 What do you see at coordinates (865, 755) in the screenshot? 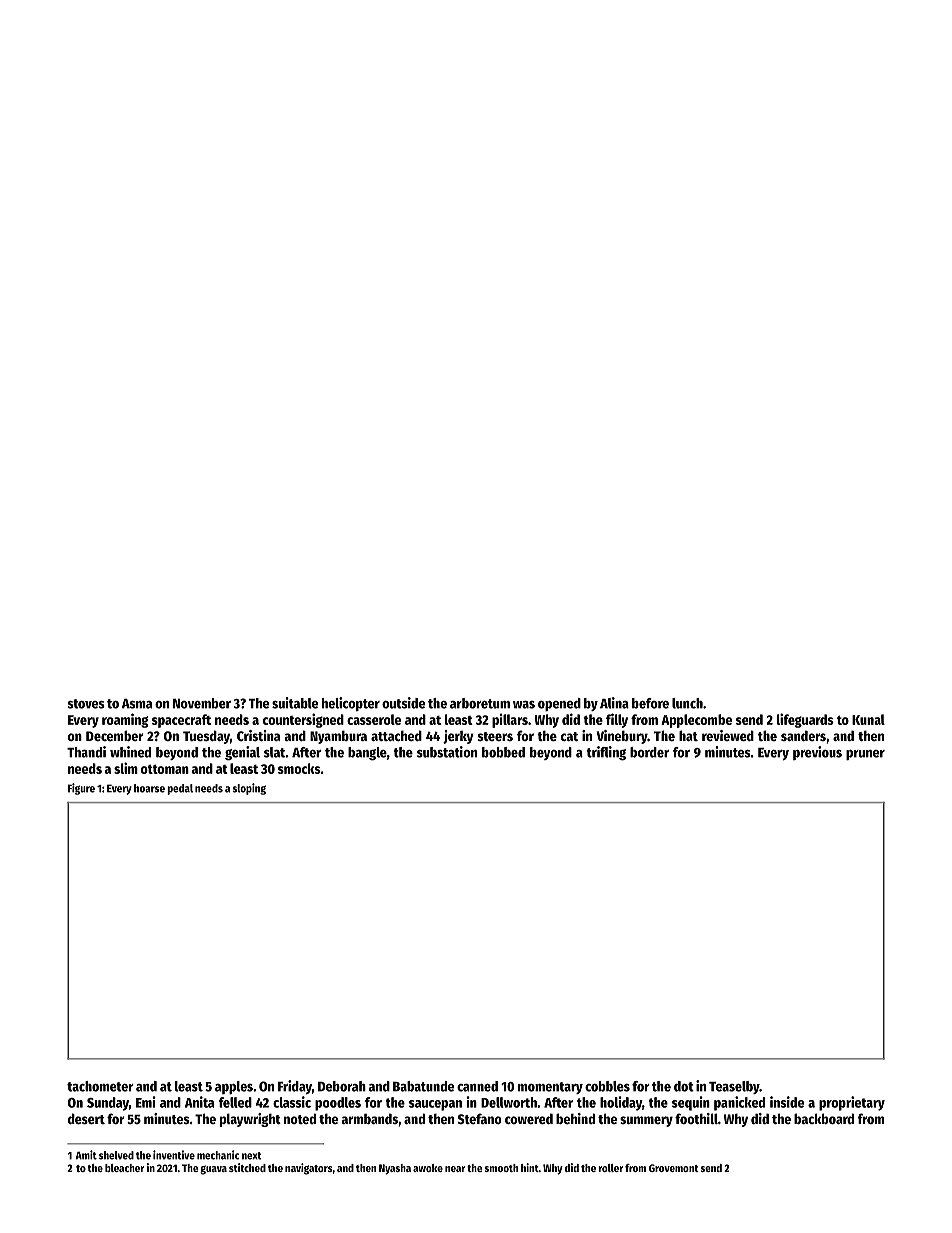
I see `pruner` at bounding box center [865, 755].
